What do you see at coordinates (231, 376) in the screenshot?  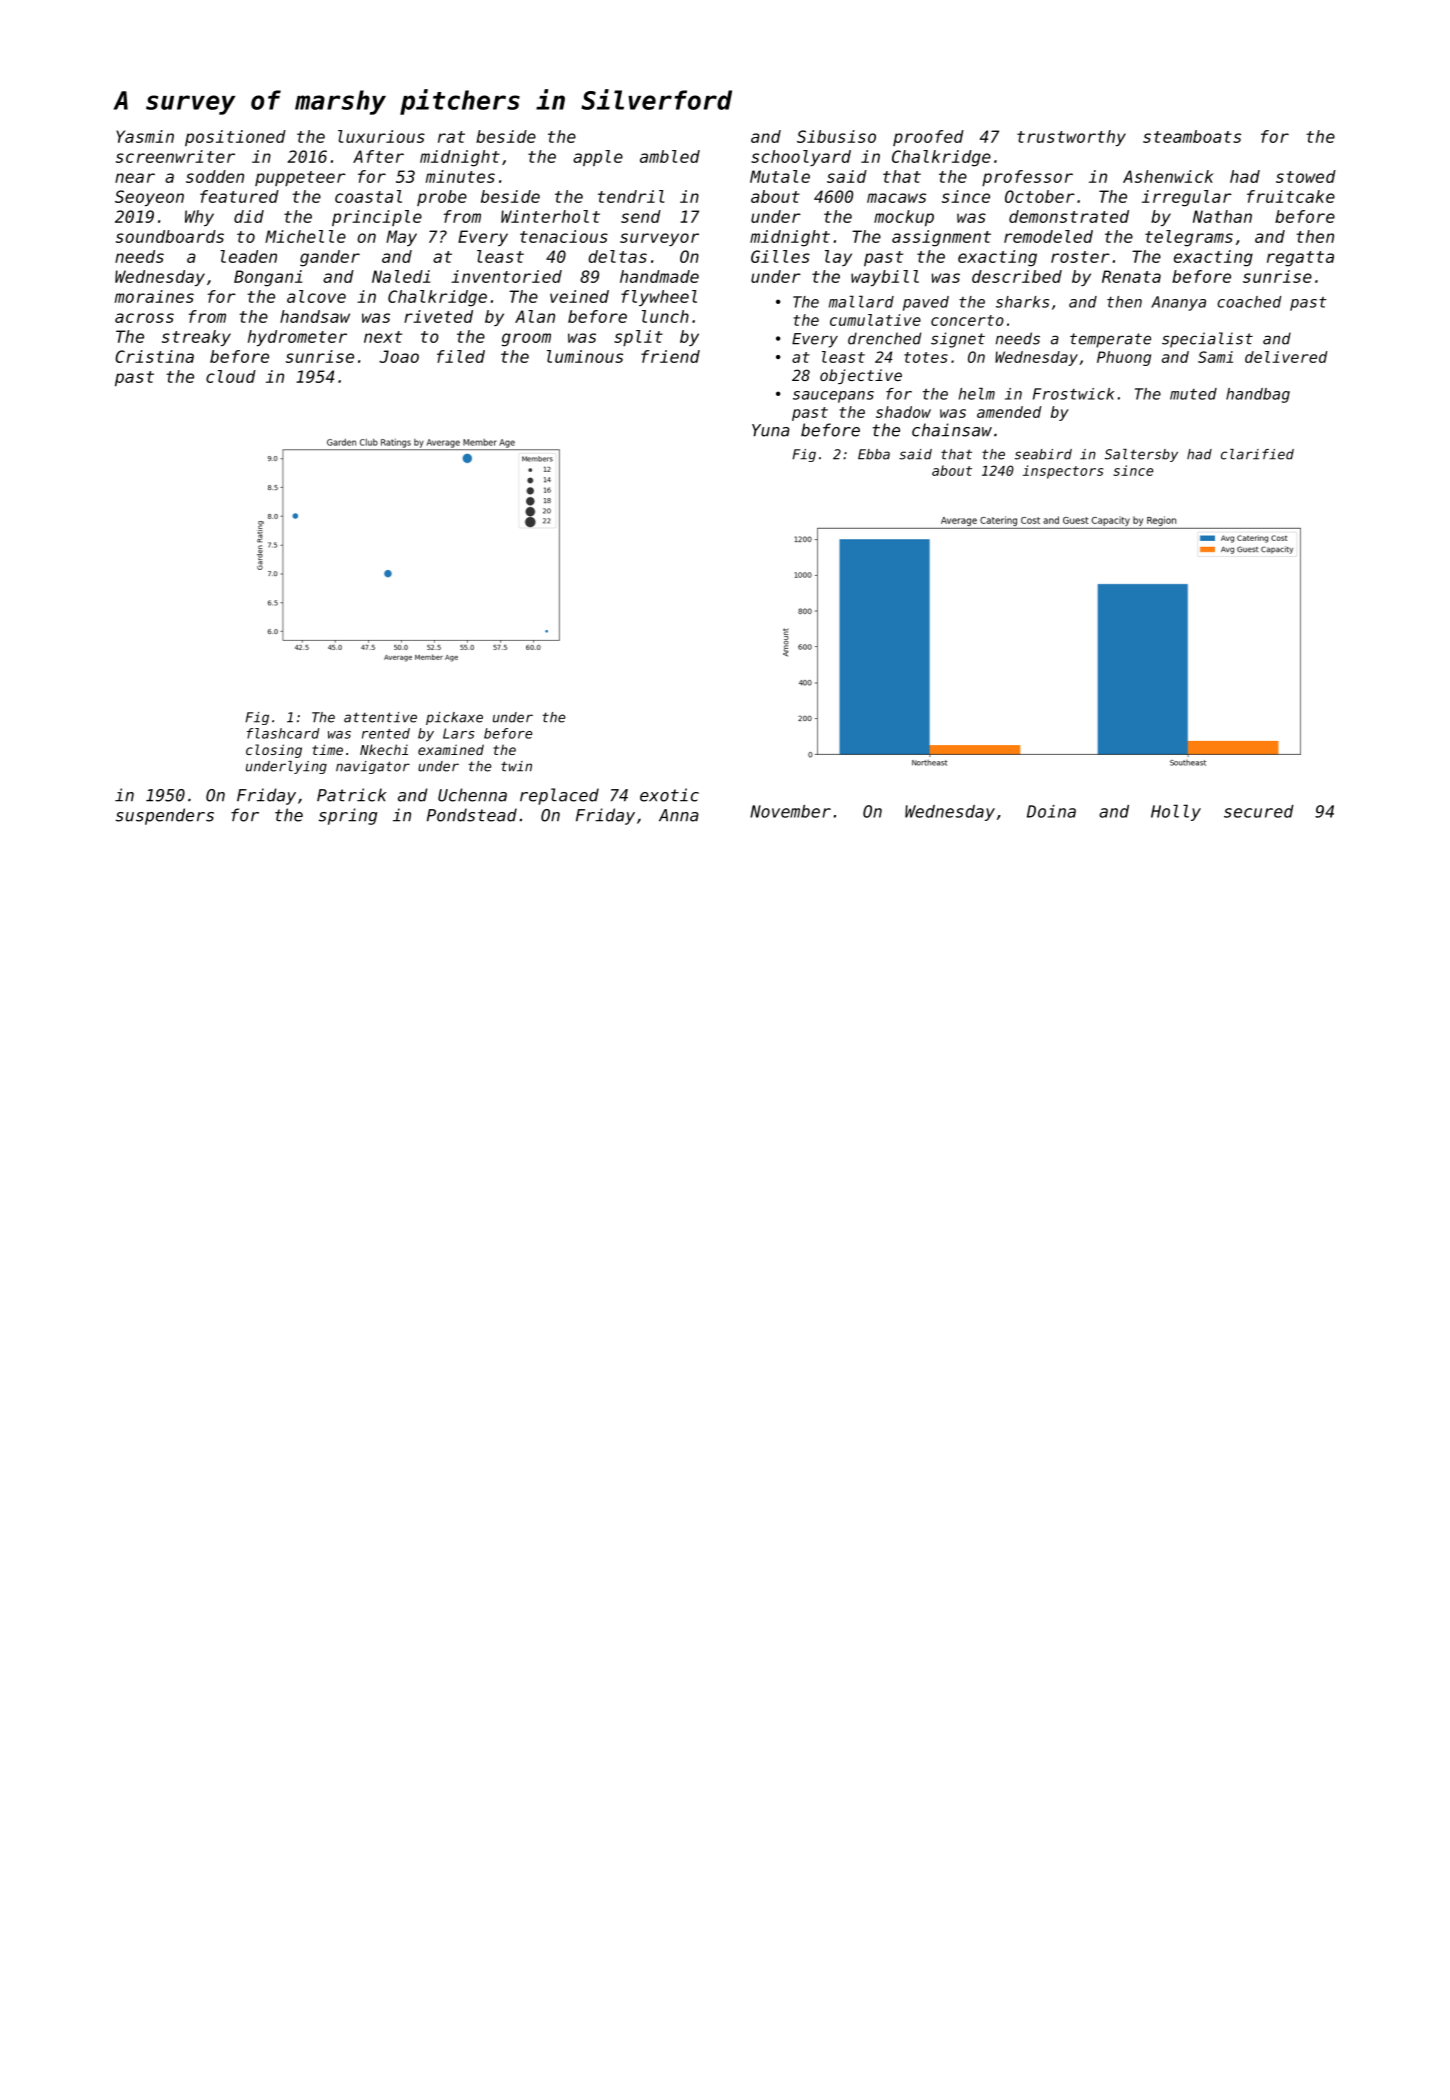 I see `cloud` at bounding box center [231, 376].
